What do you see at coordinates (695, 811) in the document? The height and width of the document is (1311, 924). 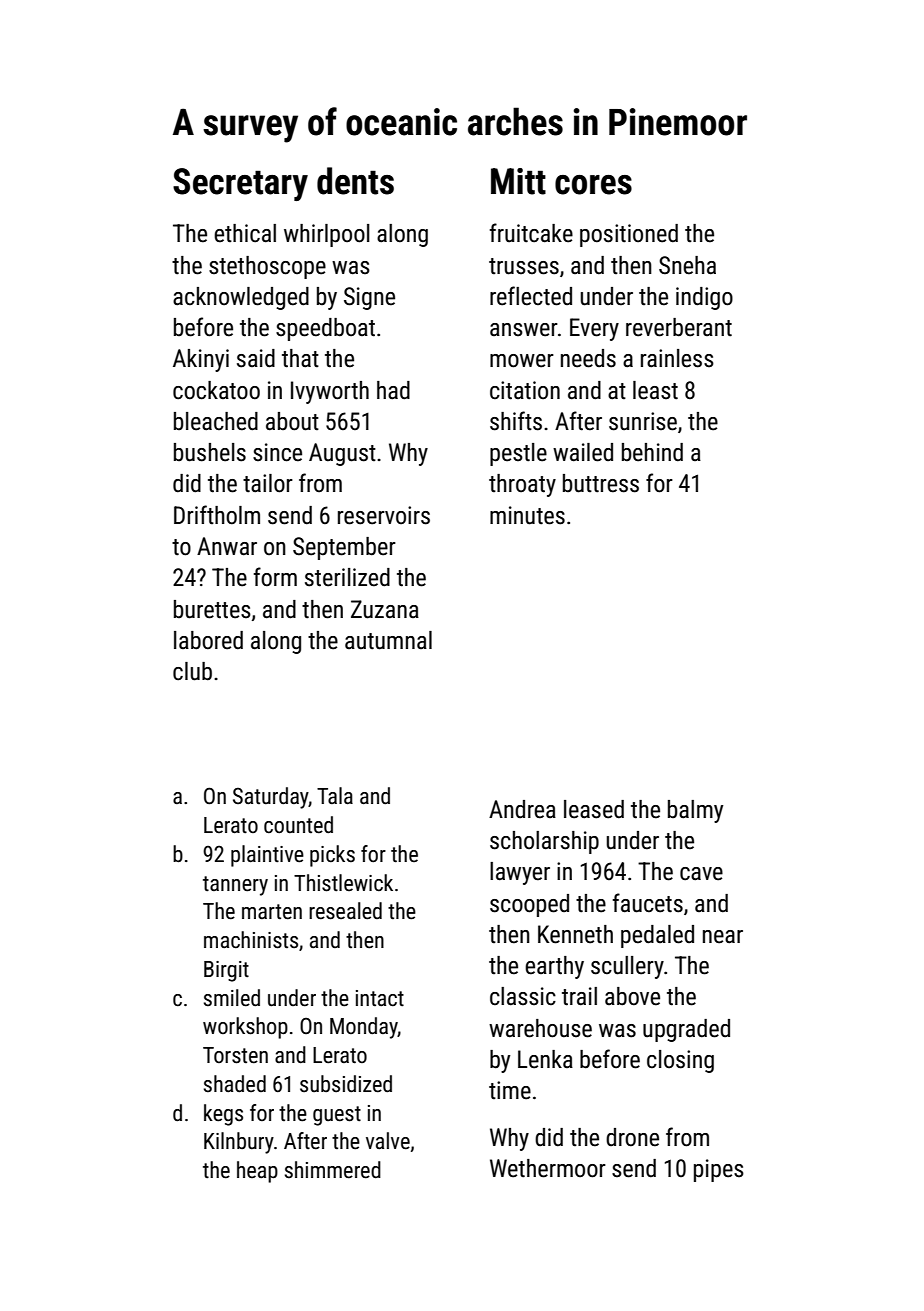 I see `balmy` at bounding box center [695, 811].
